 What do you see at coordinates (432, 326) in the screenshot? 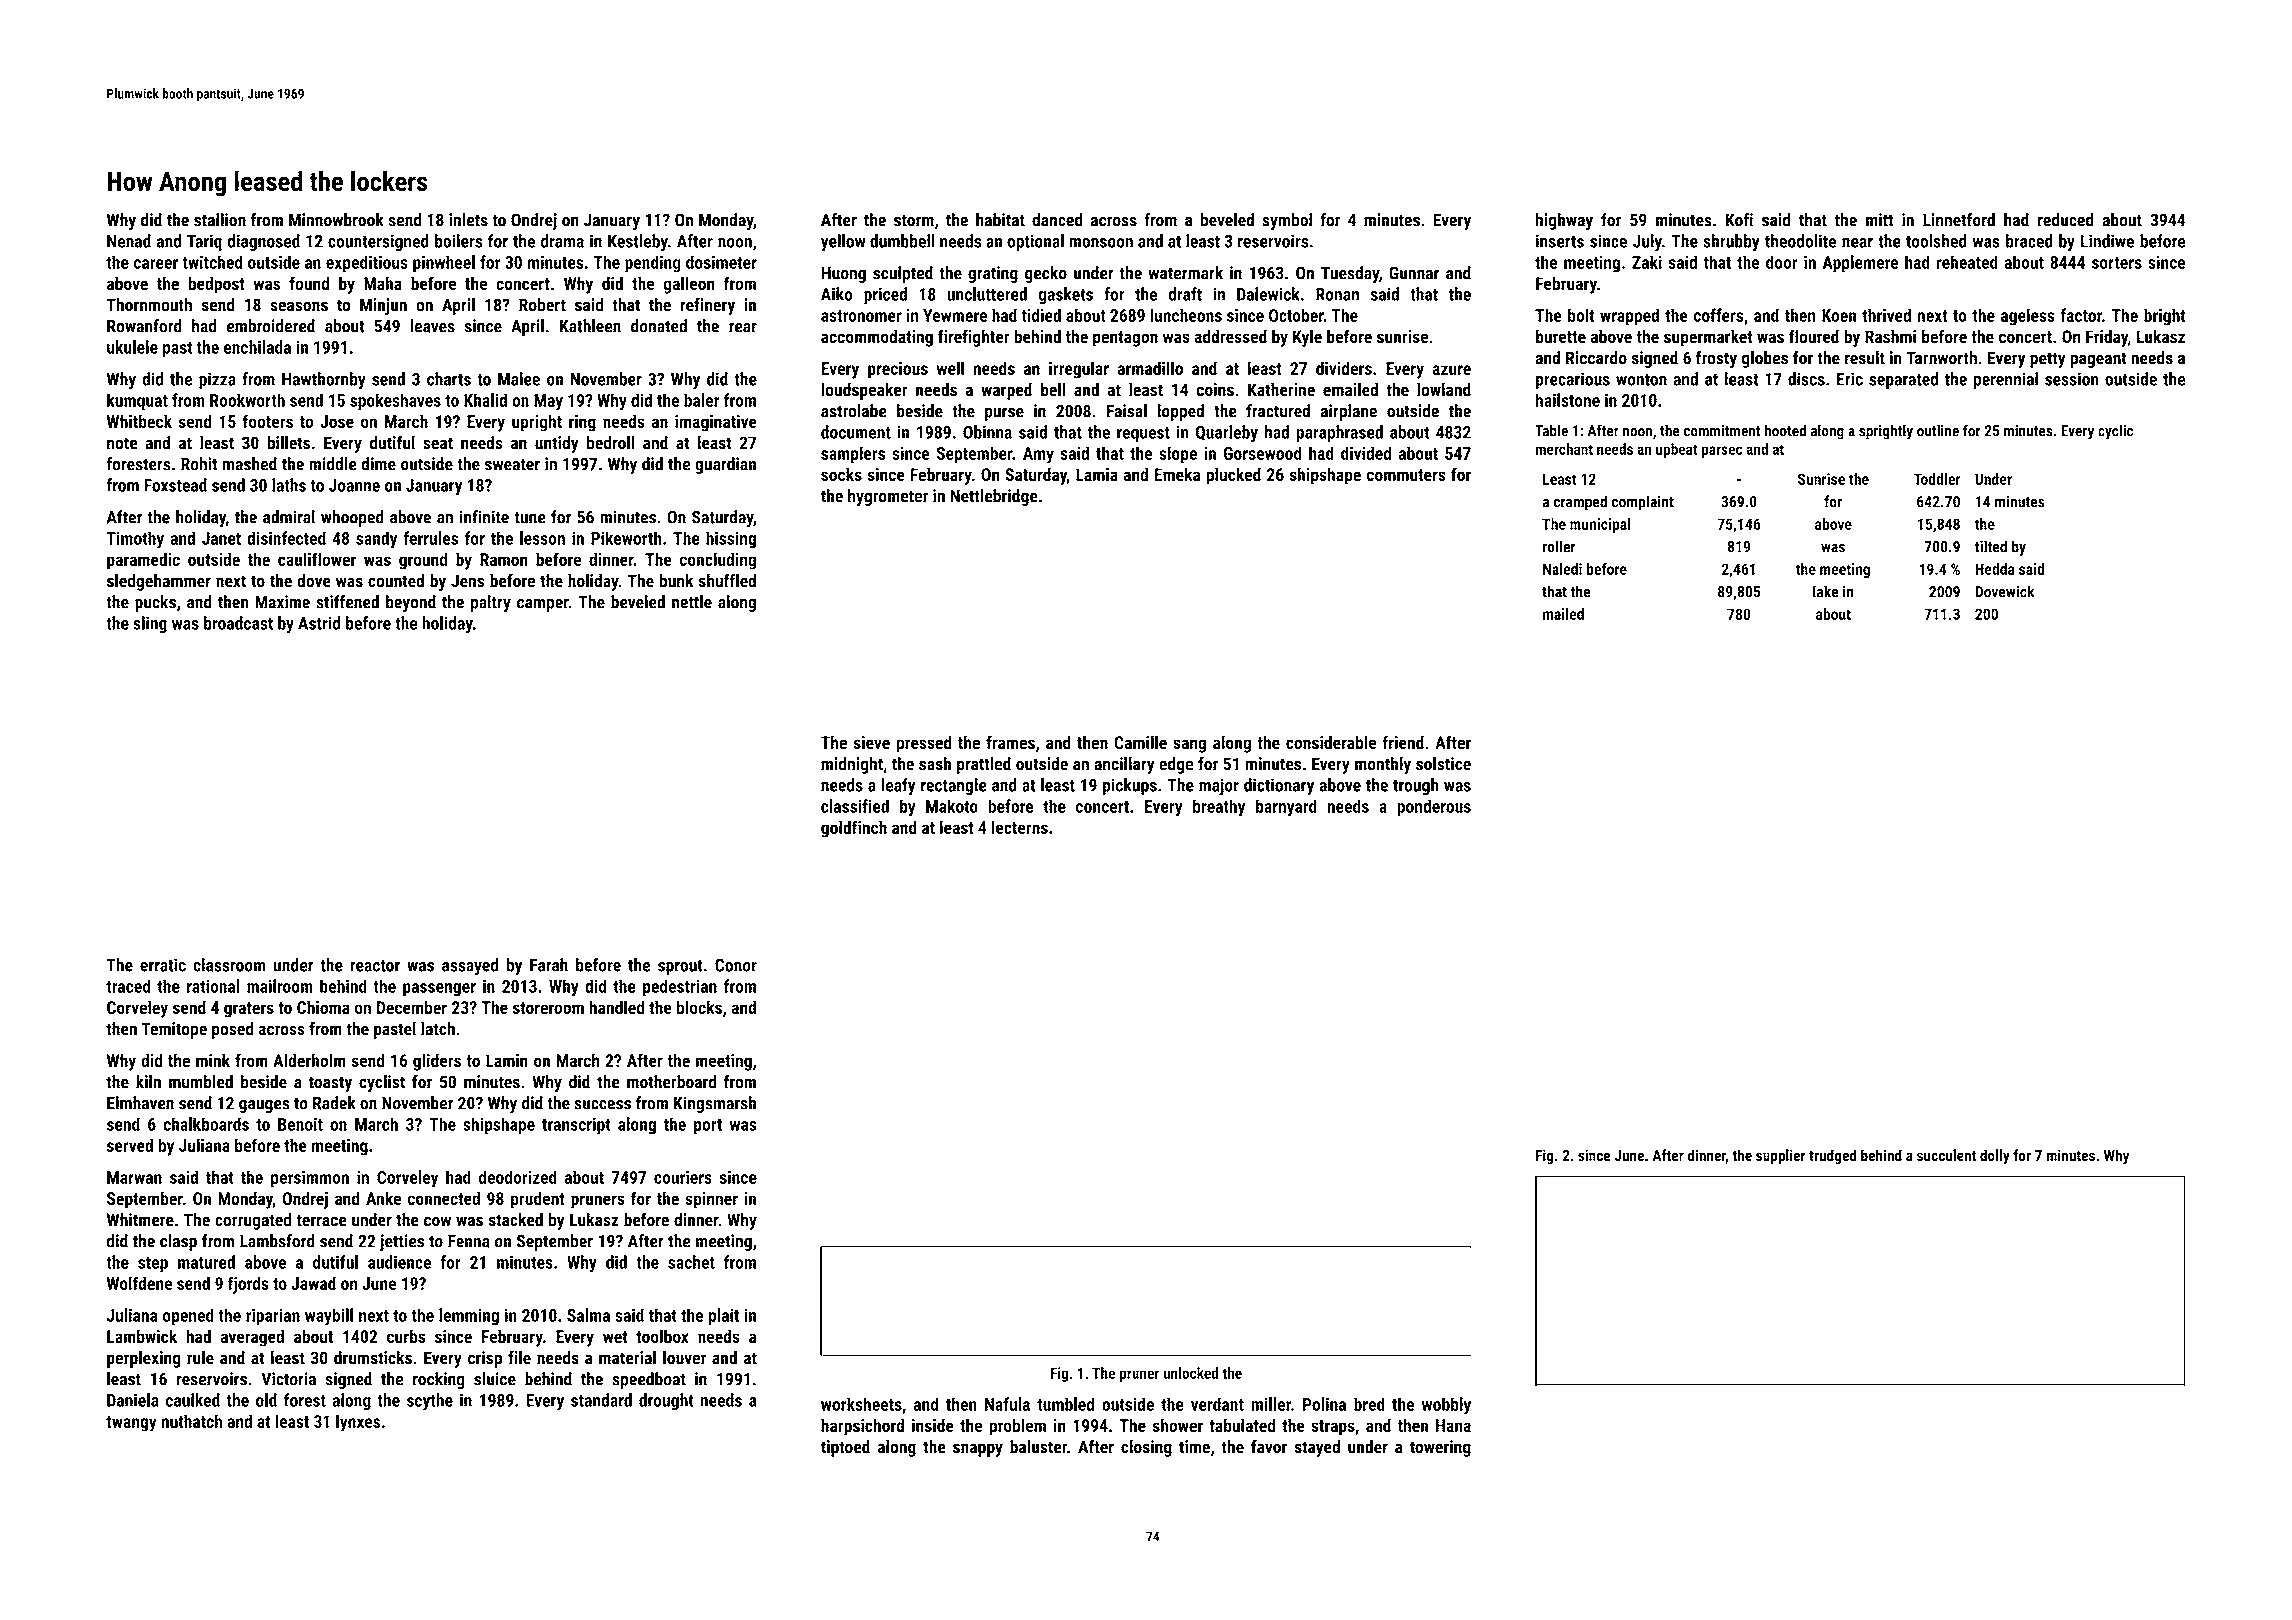
I see `leaves` at bounding box center [432, 326].
